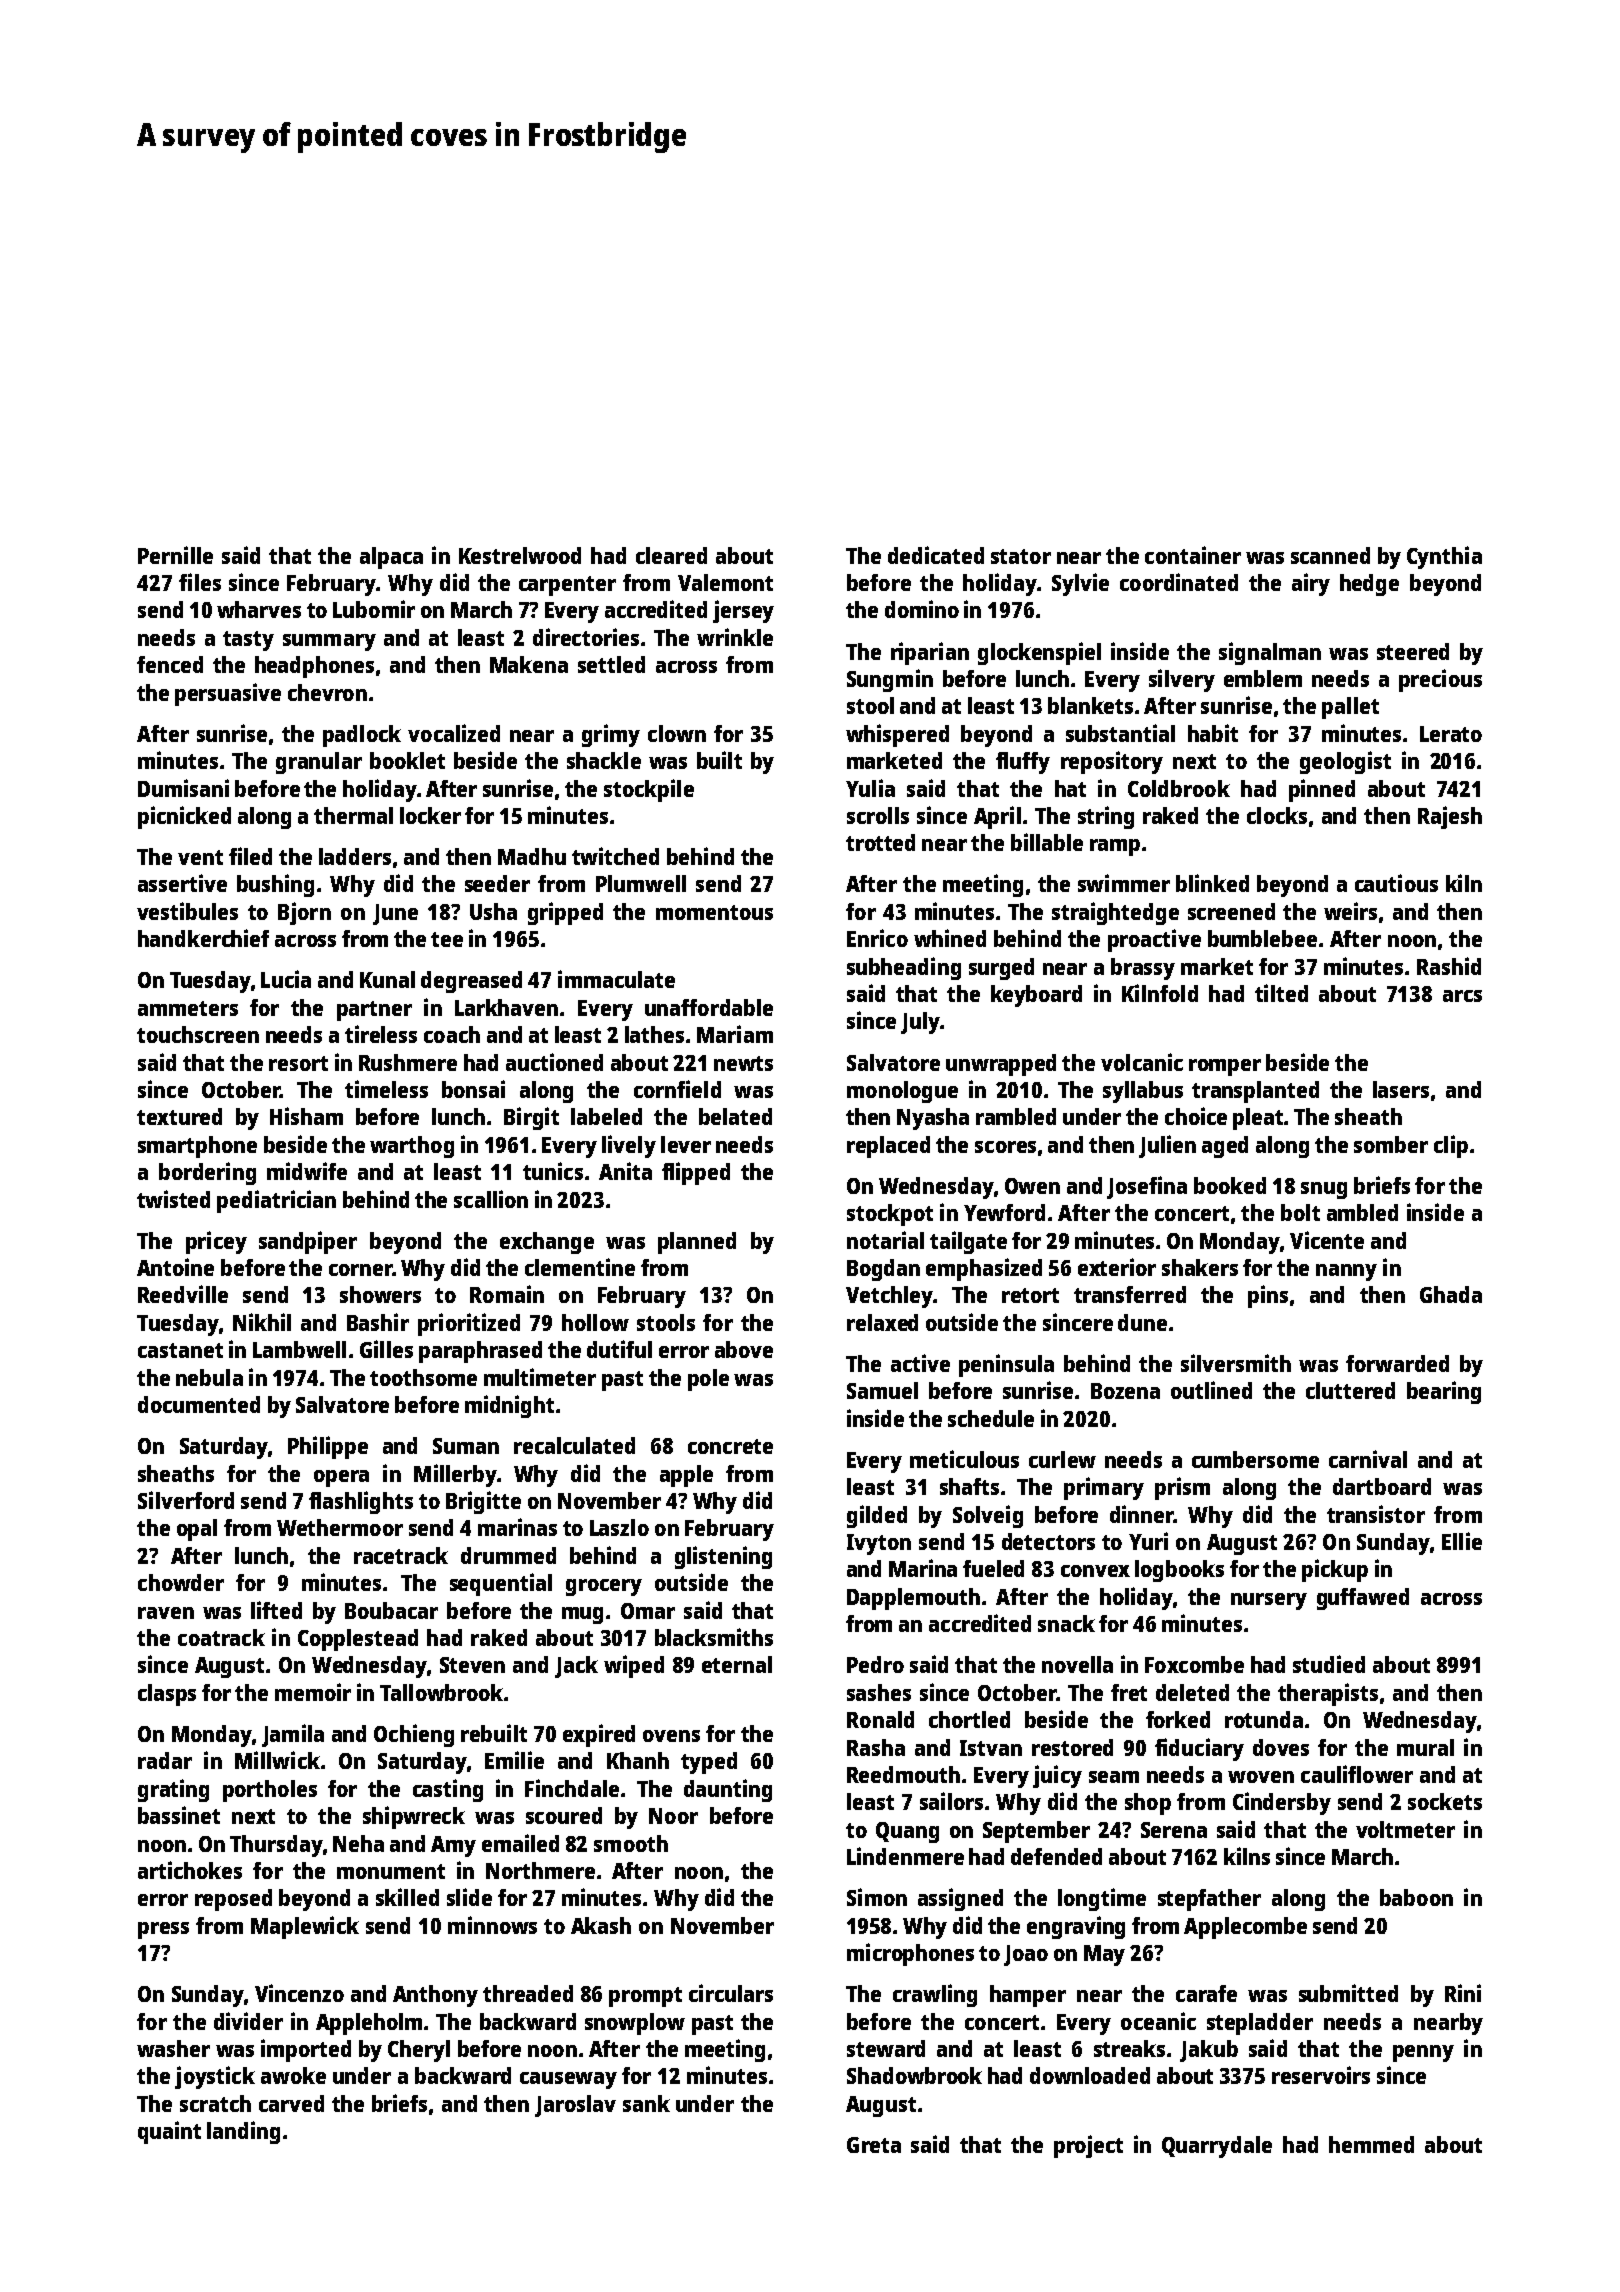 Image resolution: width=1620 pixels, height=2292 pixels. I want to click on bassinet, so click(179, 1815).
